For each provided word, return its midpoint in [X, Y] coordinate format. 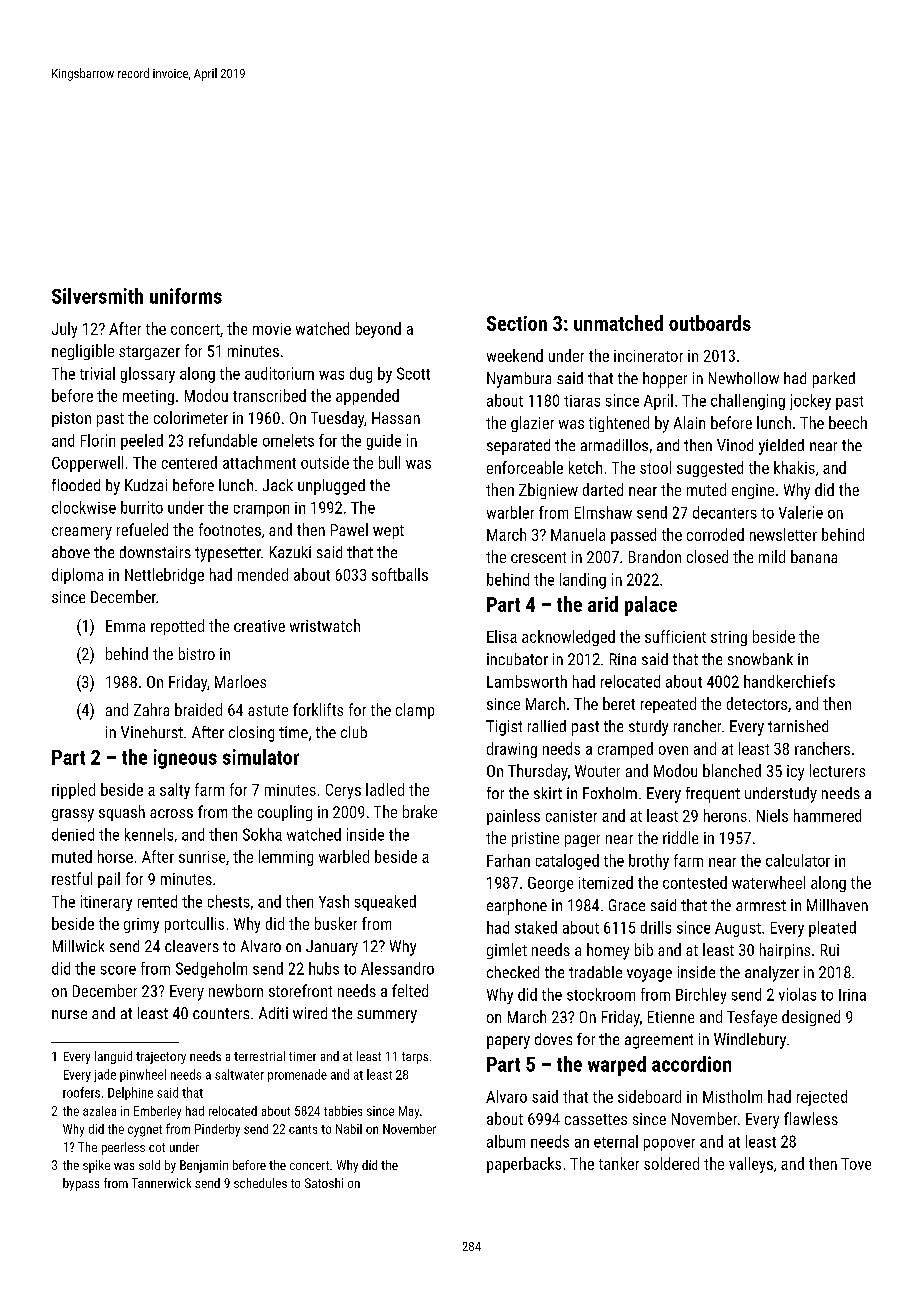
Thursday [538, 772]
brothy [649, 862]
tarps [415, 1058]
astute [268, 710]
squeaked [385, 903]
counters [221, 1013]
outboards [710, 323]
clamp [415, 711]
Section [517, 323]
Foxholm [610, 793]
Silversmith [97, 296]
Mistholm [732, 1096]
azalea [99, 1111]
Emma [125, 626]
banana [814, 556]
